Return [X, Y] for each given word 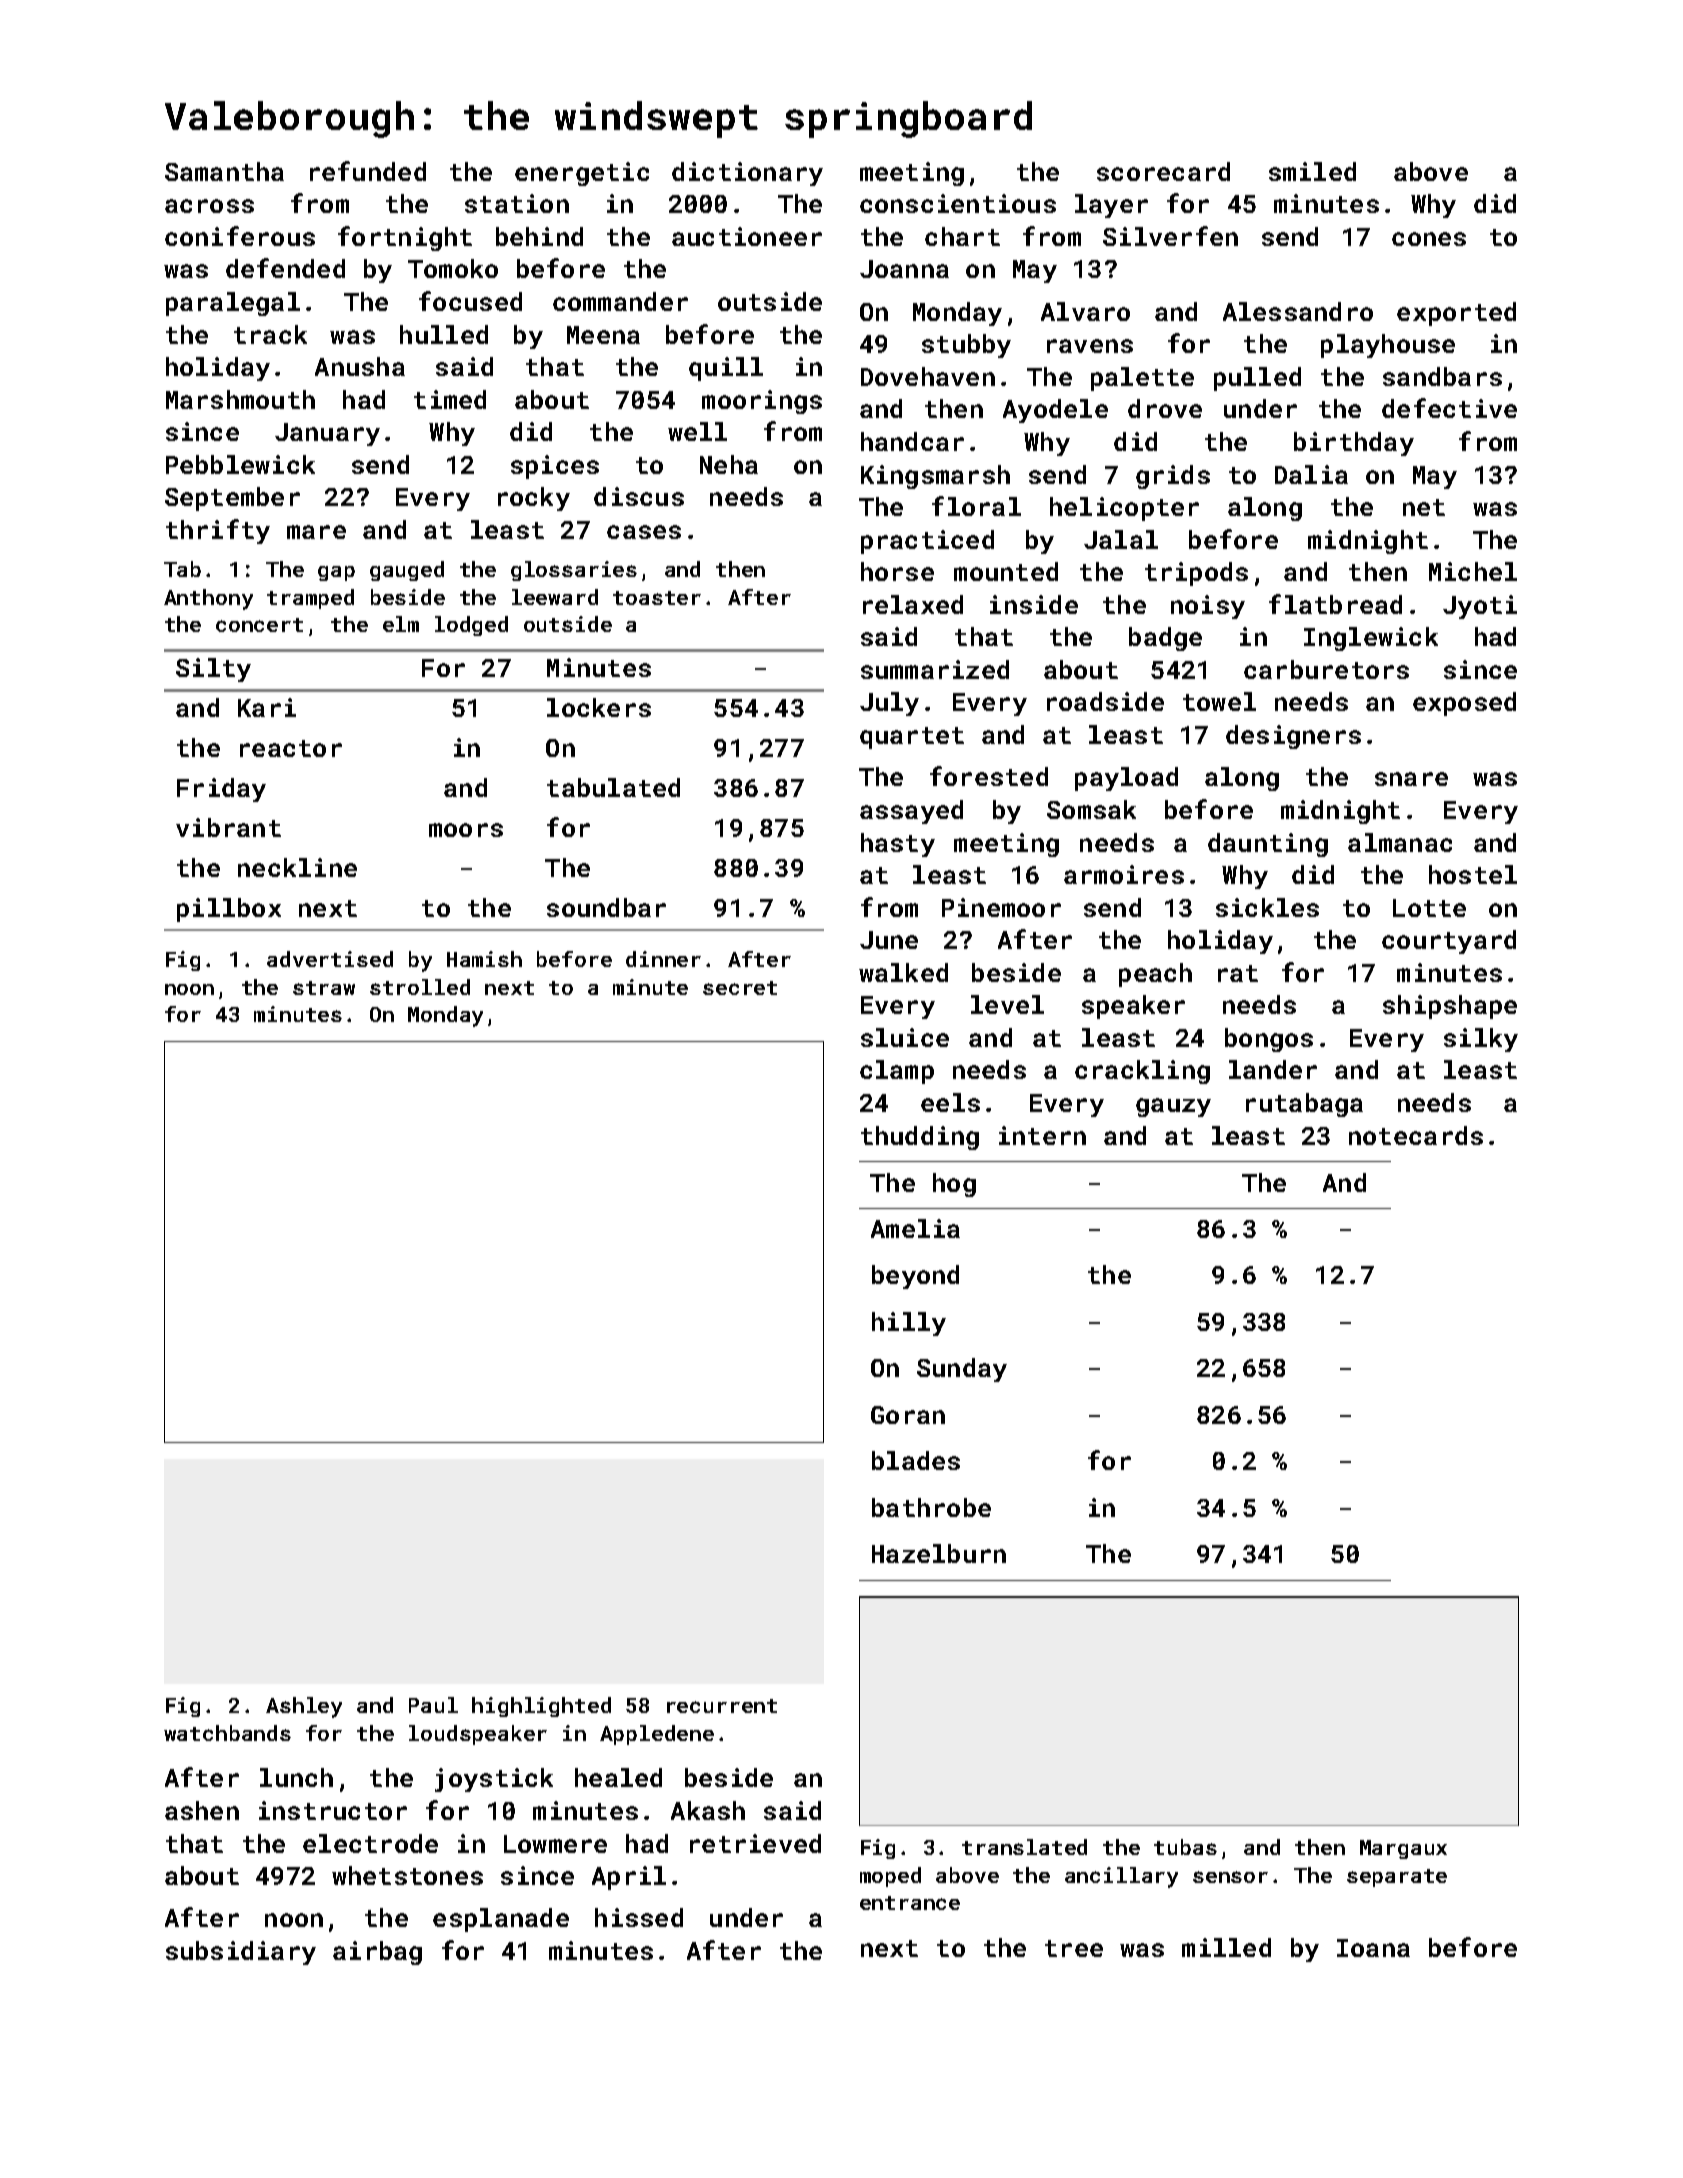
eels [950, 1102]
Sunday [962, 1370]
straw [324, 988]
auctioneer [747, 236]
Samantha [224, 171]
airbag [377, 1953]
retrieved [755, 1843]
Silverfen [1170, 236]
